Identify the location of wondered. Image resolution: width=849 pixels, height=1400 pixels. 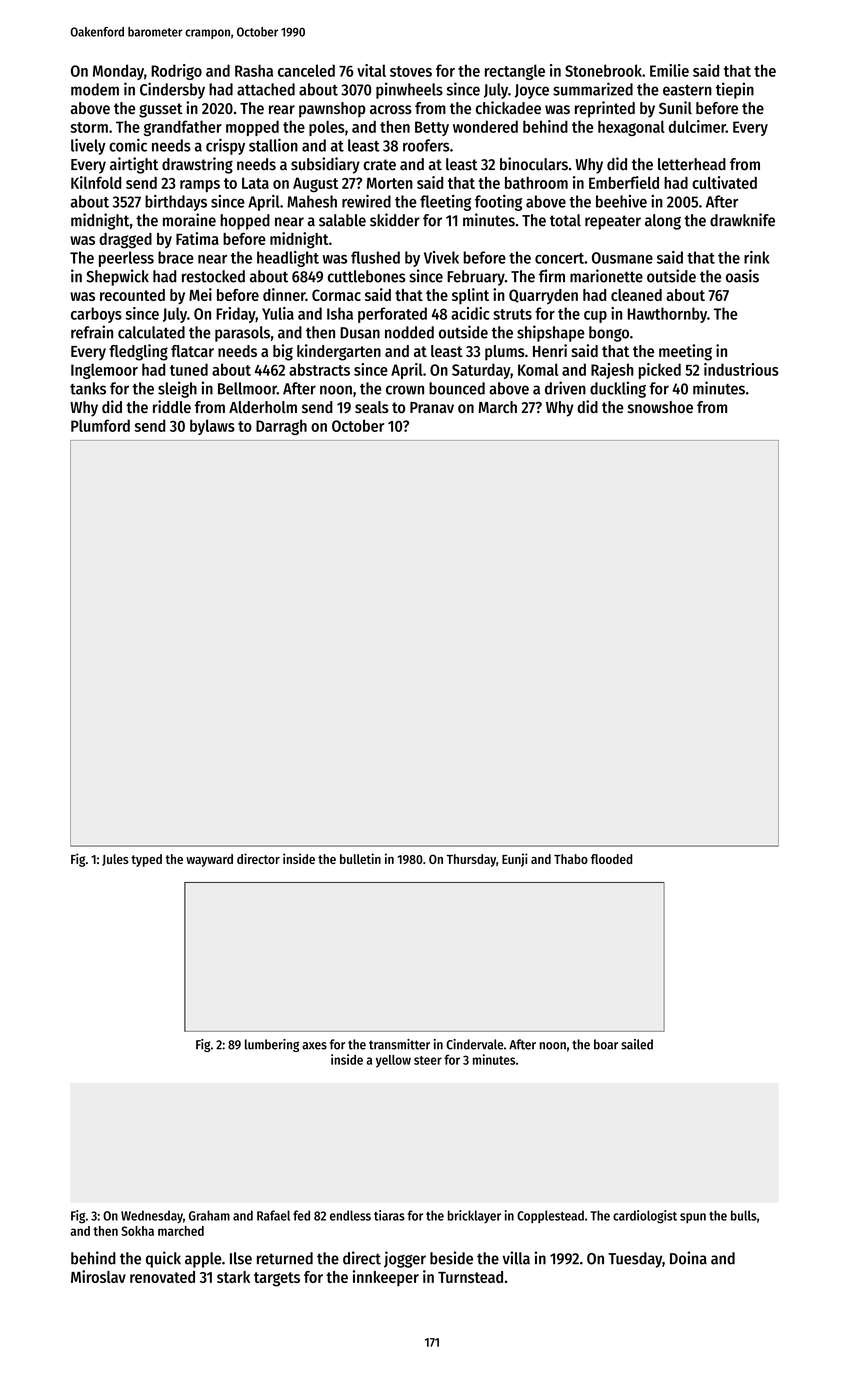
(485, 126).
